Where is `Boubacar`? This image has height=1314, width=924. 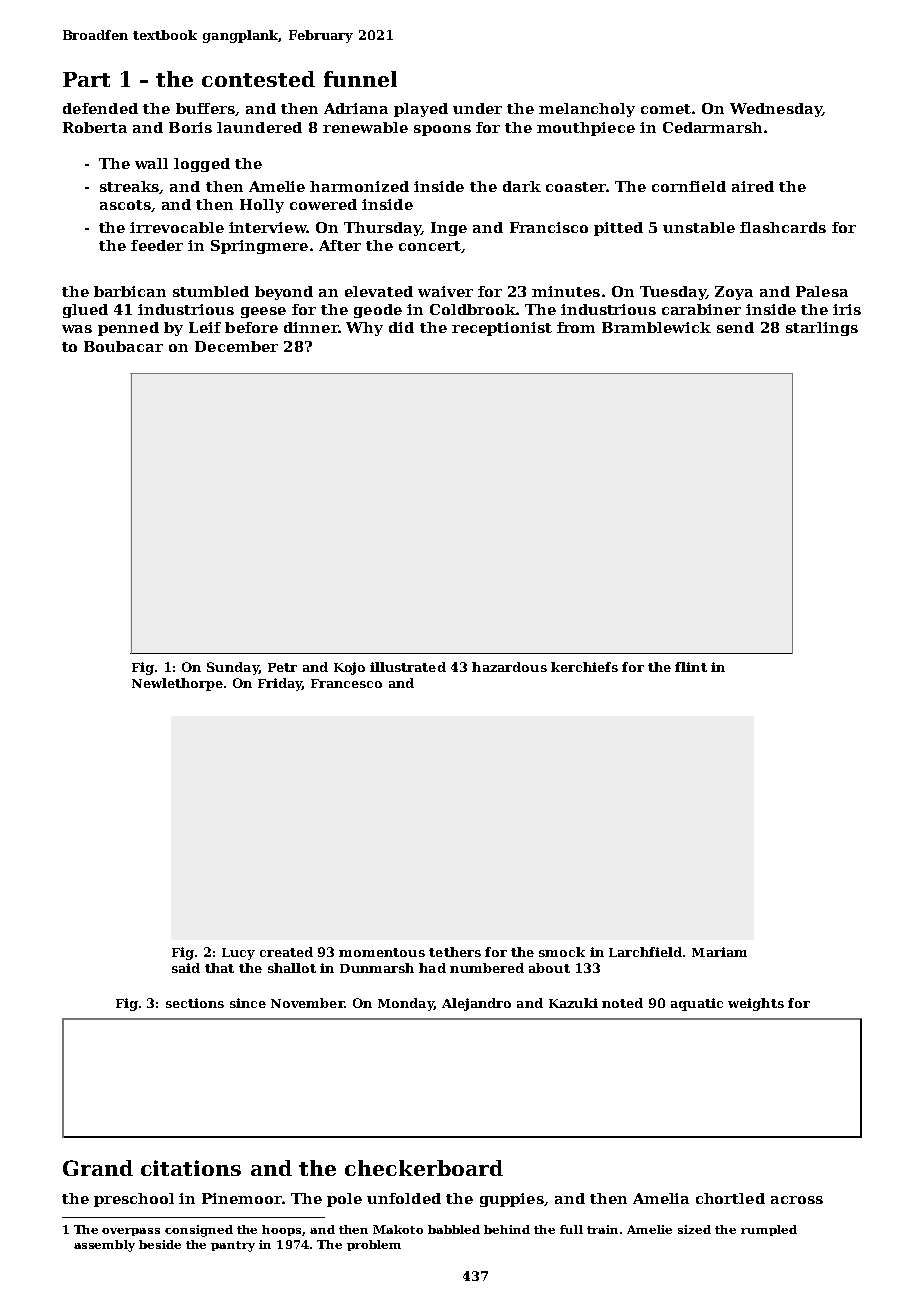
Boubacar is located at coordinates (123, 346).
